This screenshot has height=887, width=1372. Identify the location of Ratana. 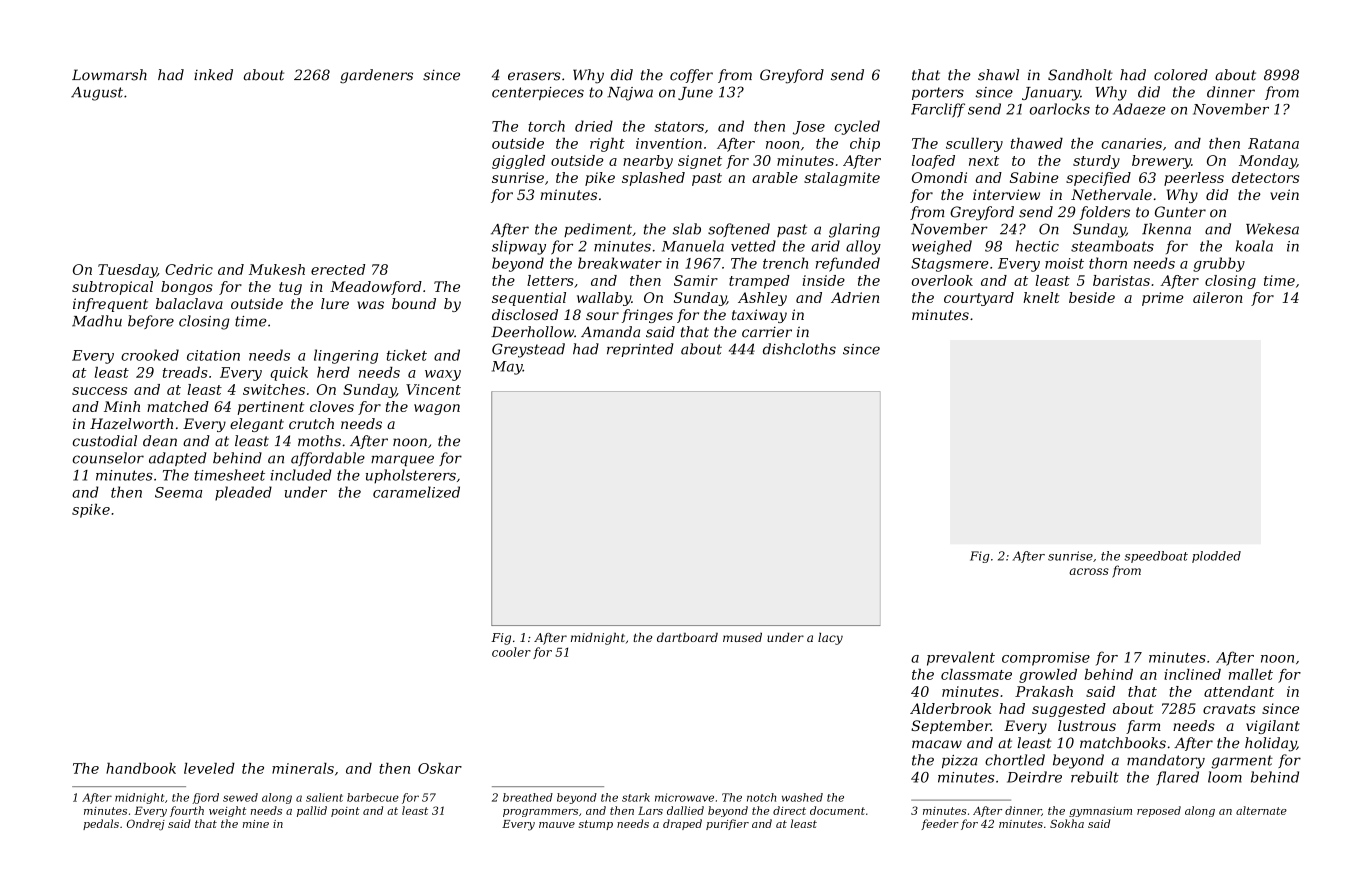
(1273, 143).
